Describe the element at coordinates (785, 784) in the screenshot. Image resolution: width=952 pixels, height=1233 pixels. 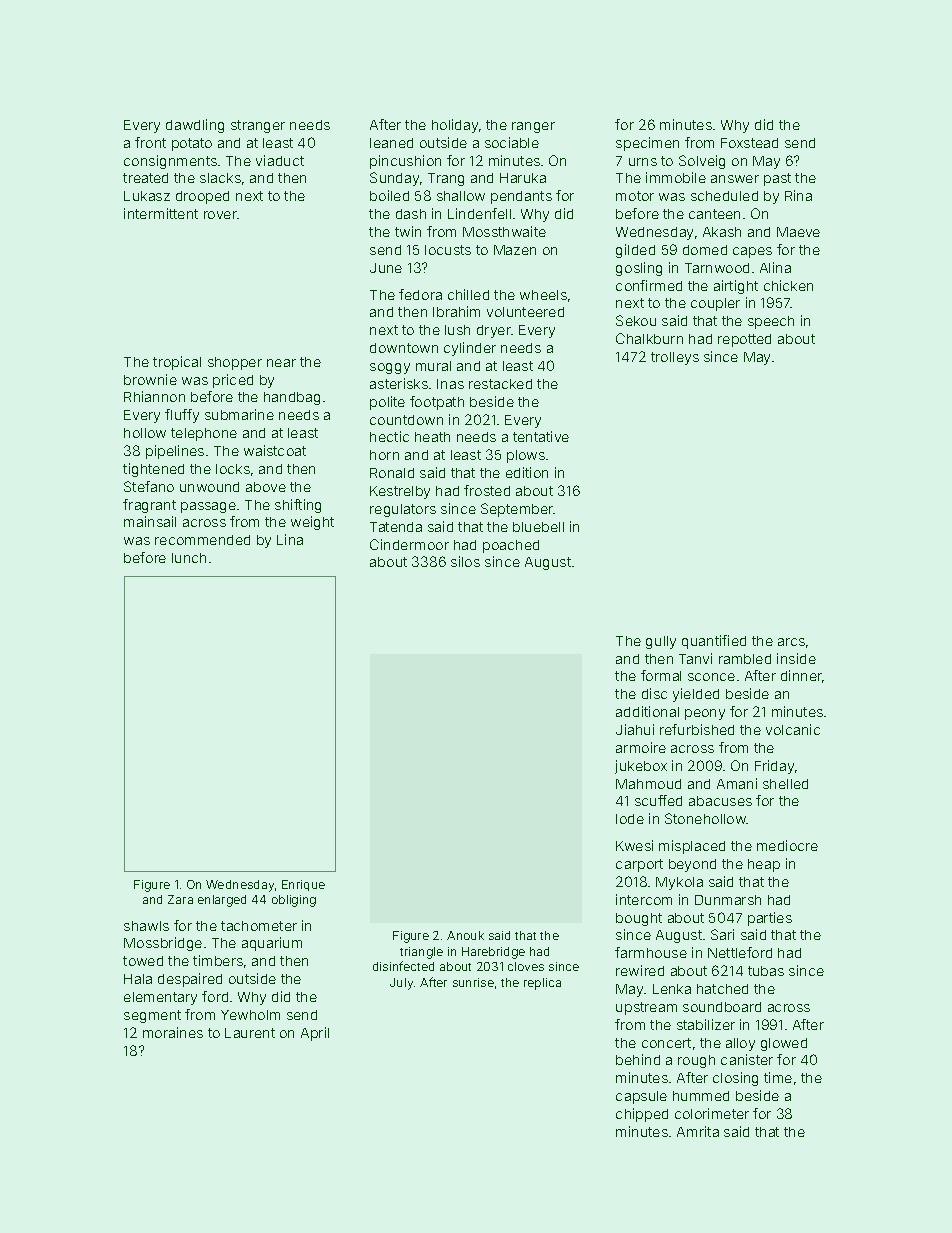
I see `shelled` at that location.
